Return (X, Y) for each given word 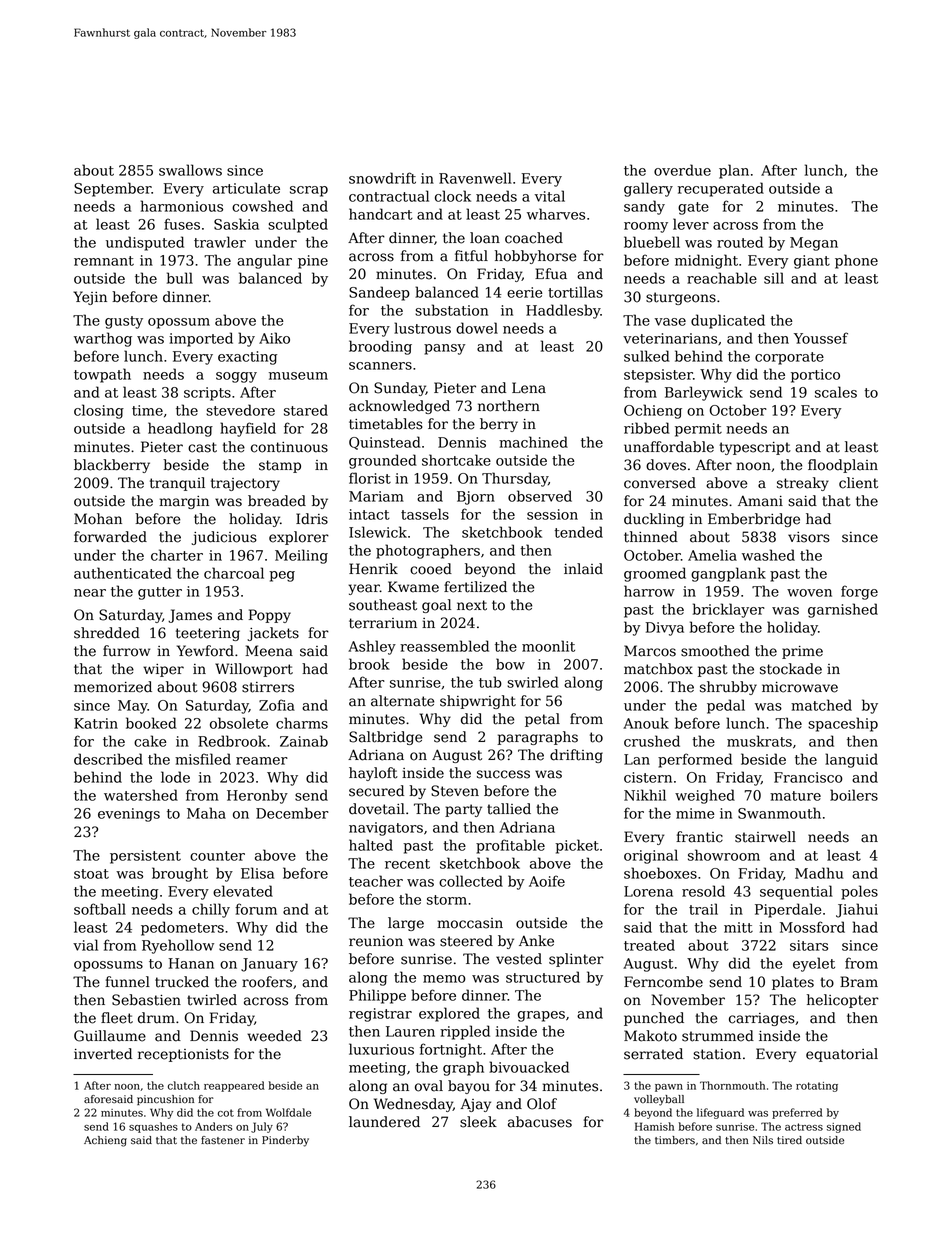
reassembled (444, 646)
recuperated (721, 189)
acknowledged (399, 407)
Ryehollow (178, 946)
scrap (309, 191)
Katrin (96, 723)
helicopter (843, 1001)
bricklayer (729, 610)
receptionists (183, 1055)
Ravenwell (475, 178)
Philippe (377, 996)
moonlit (548, 646)
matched (821, 705)
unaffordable (669, 447)
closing (99, 411)
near (90, 593)
